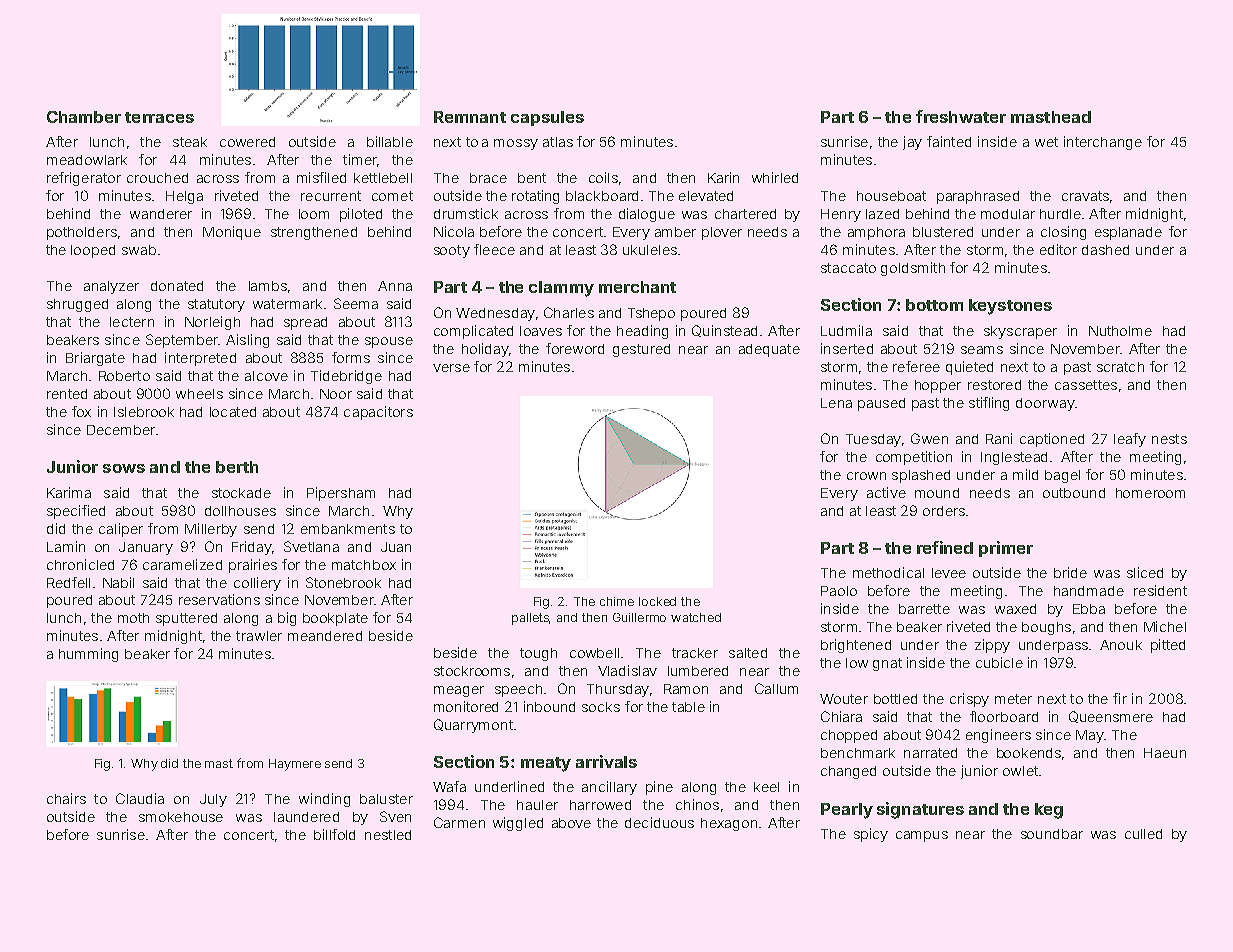  What do you see at coordinates (1085, 196) in the screenshot?
I see `cravats` at bounding box center [1085, 196].
